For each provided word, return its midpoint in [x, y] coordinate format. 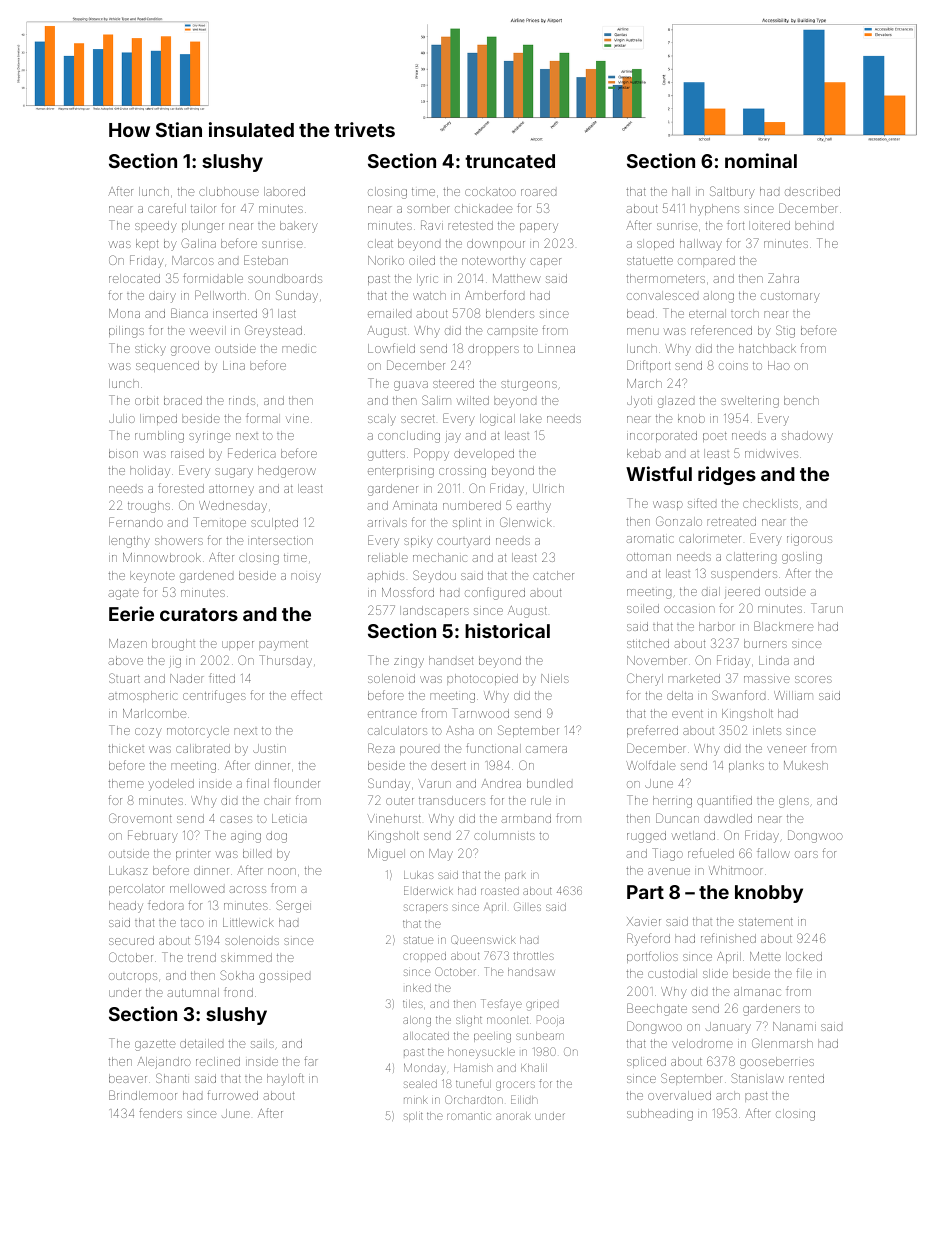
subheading [660, 1115]
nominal [761, 160]
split [413, 1117]
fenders [160, 1113]
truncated [510, 161]
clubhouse [229, 191]
